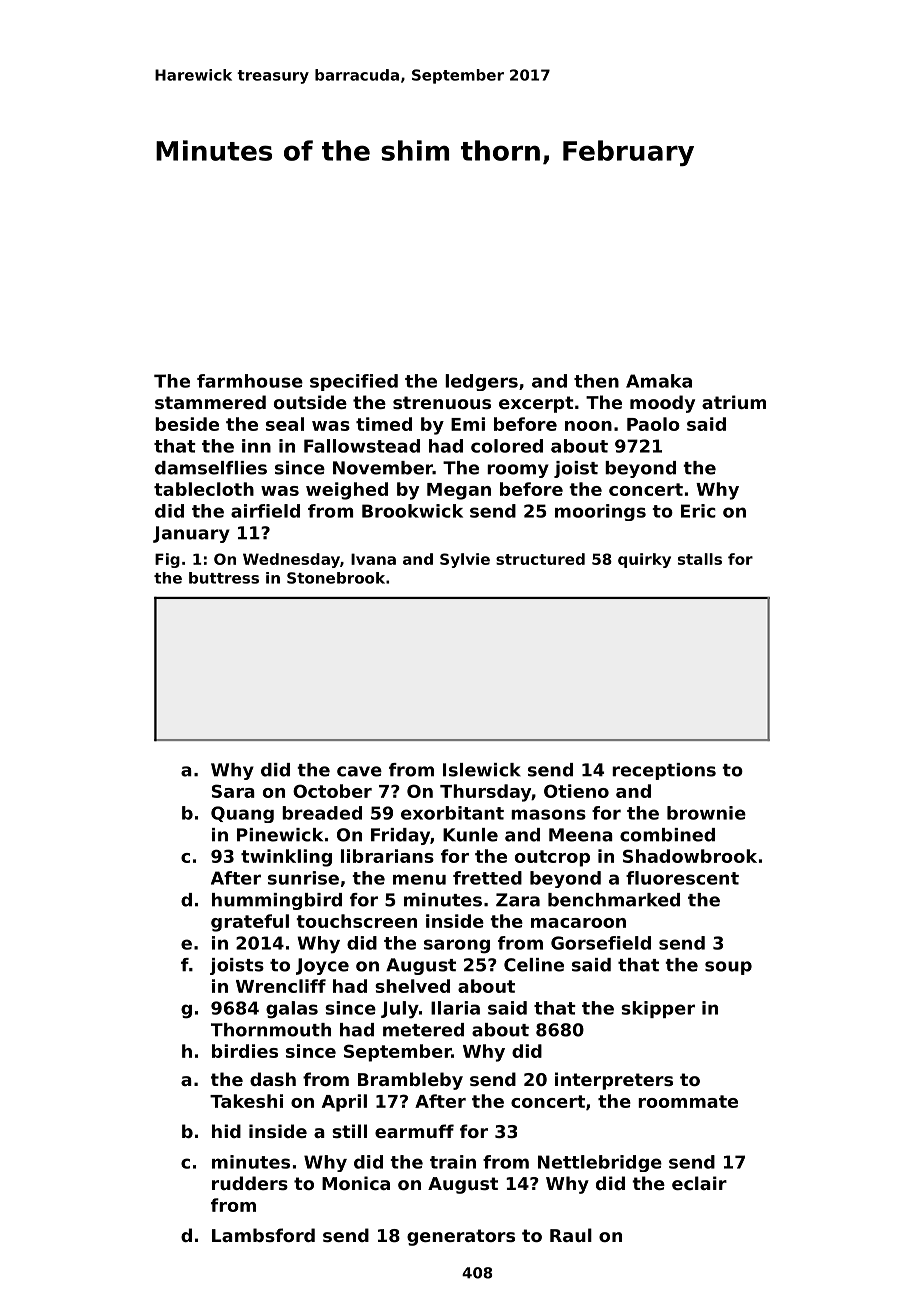 The image size is (924, 1311). I want to click on weighed, so click(347, 491).
